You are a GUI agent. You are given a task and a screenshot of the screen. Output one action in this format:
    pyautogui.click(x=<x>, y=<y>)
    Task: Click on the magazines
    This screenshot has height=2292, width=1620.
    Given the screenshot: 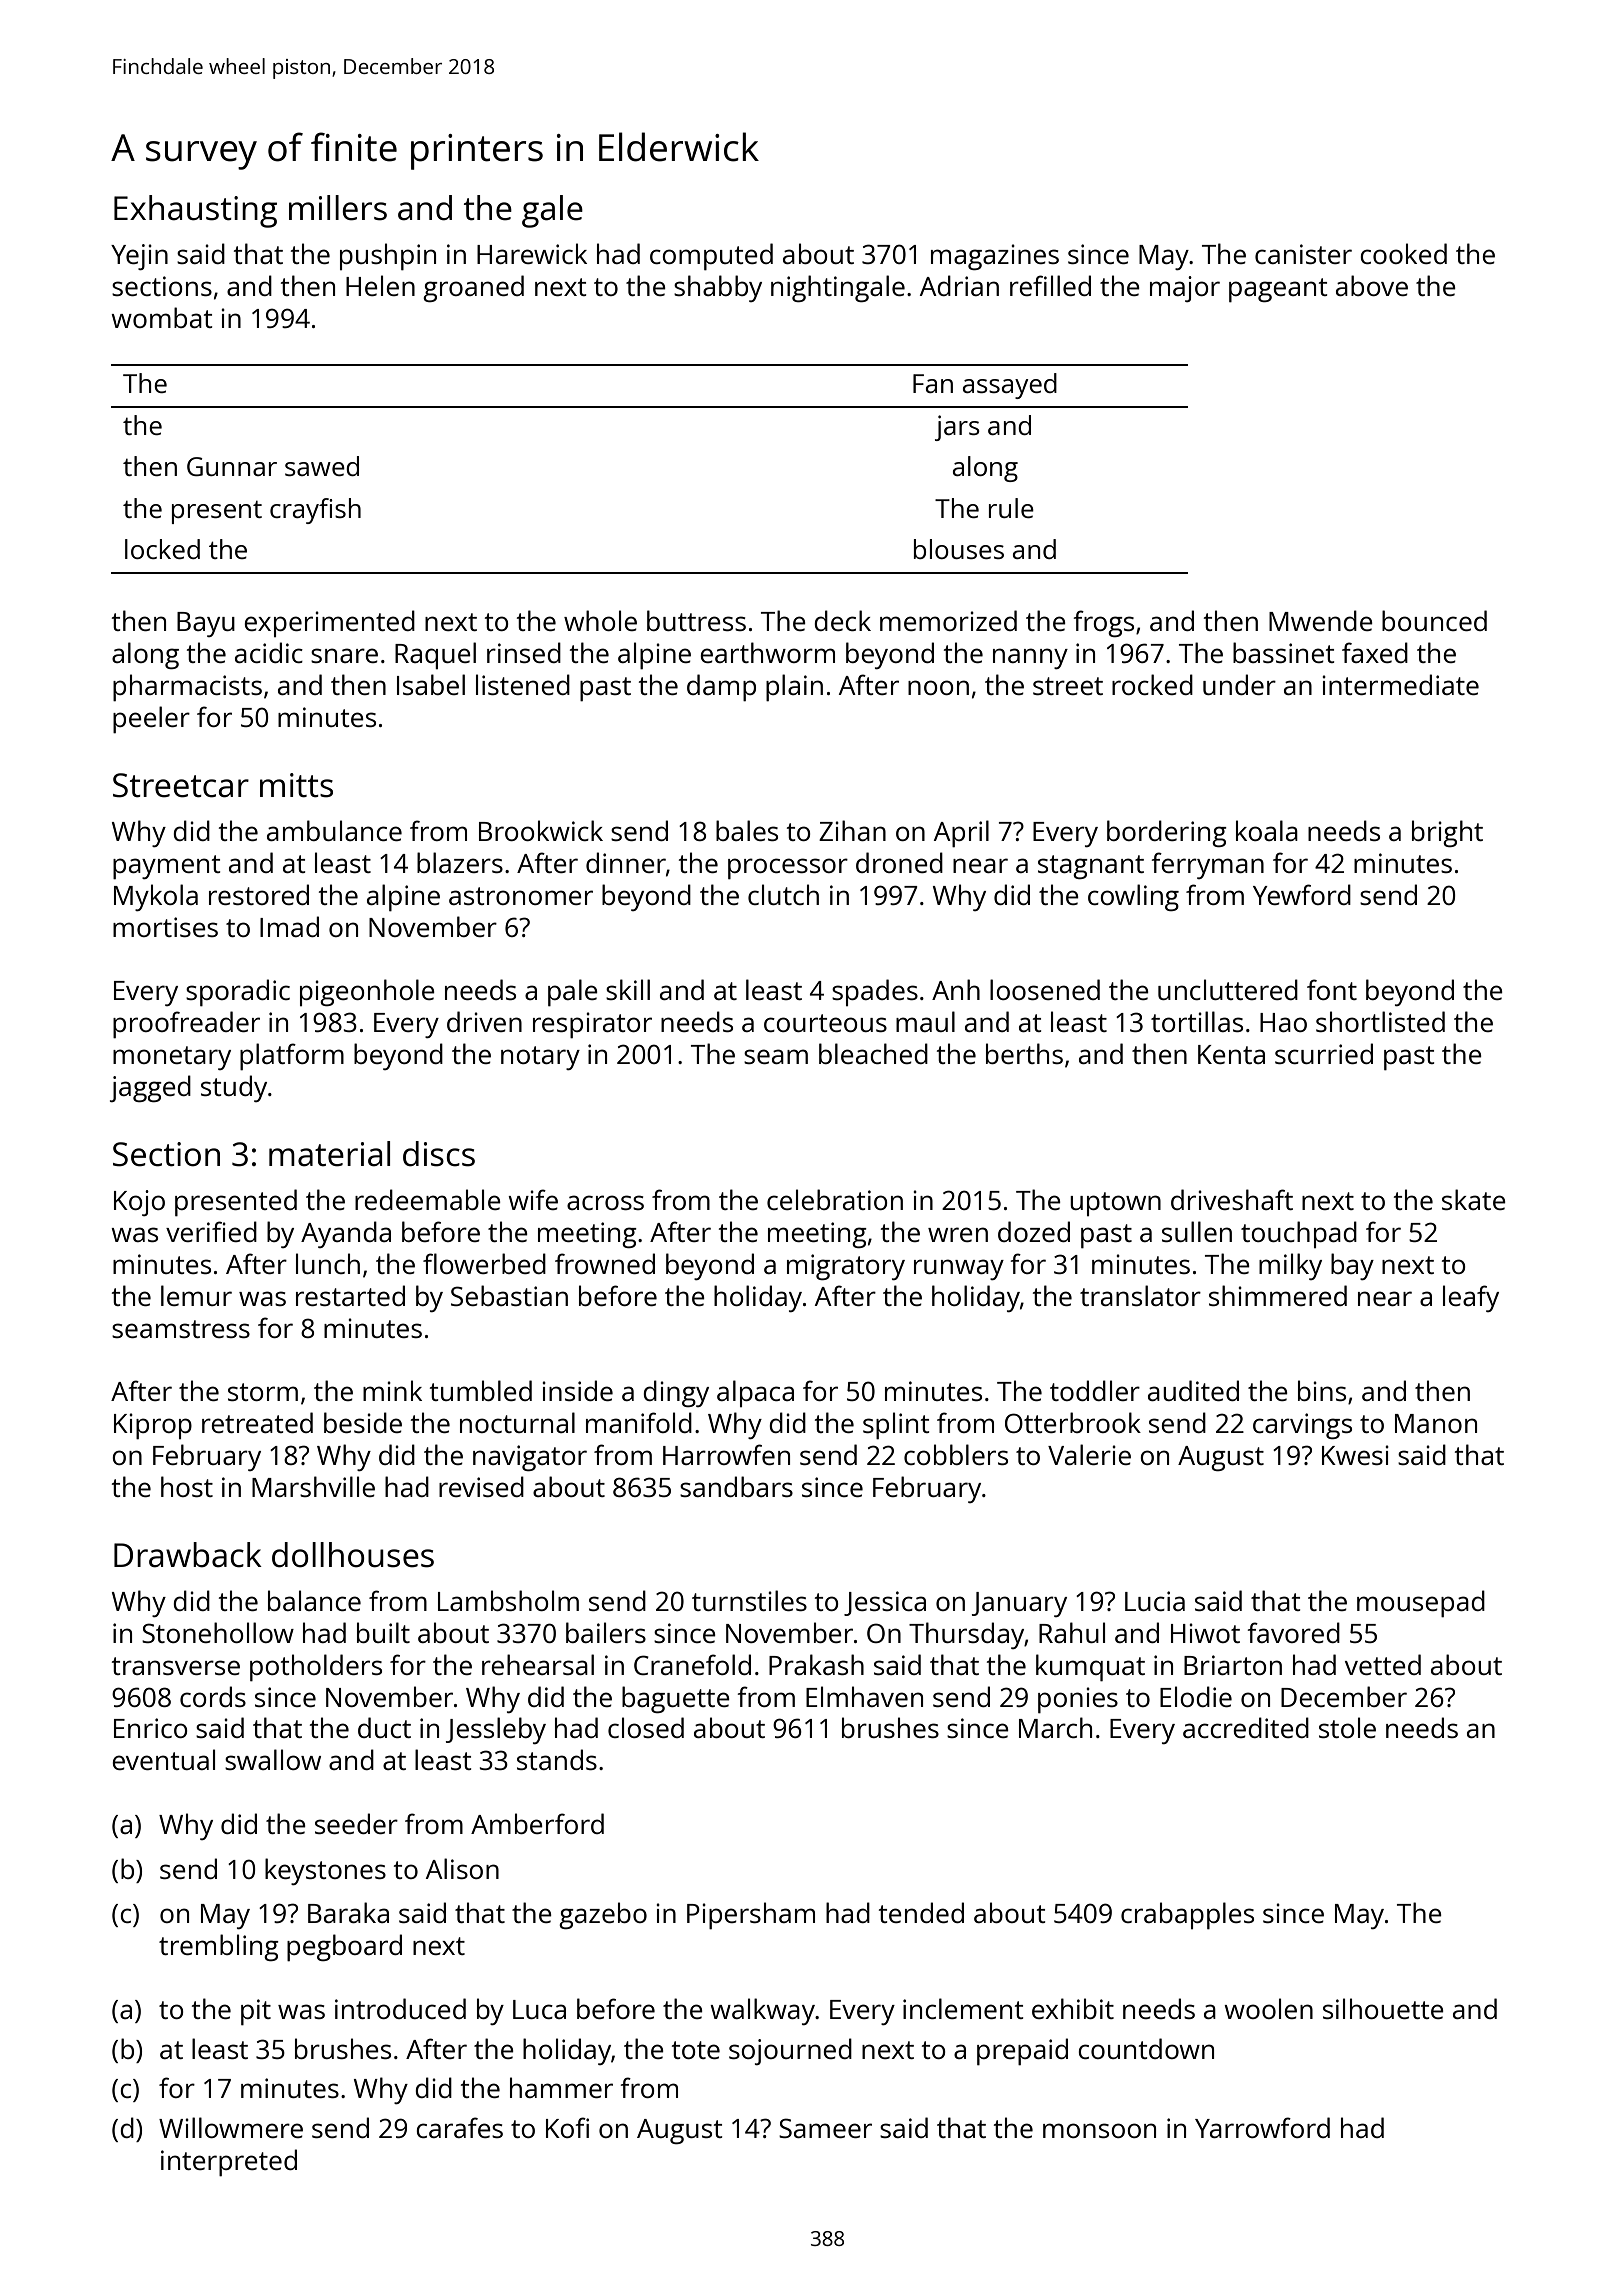 What is the action you would take?
    pyautogui.click(x=995, y=257)
